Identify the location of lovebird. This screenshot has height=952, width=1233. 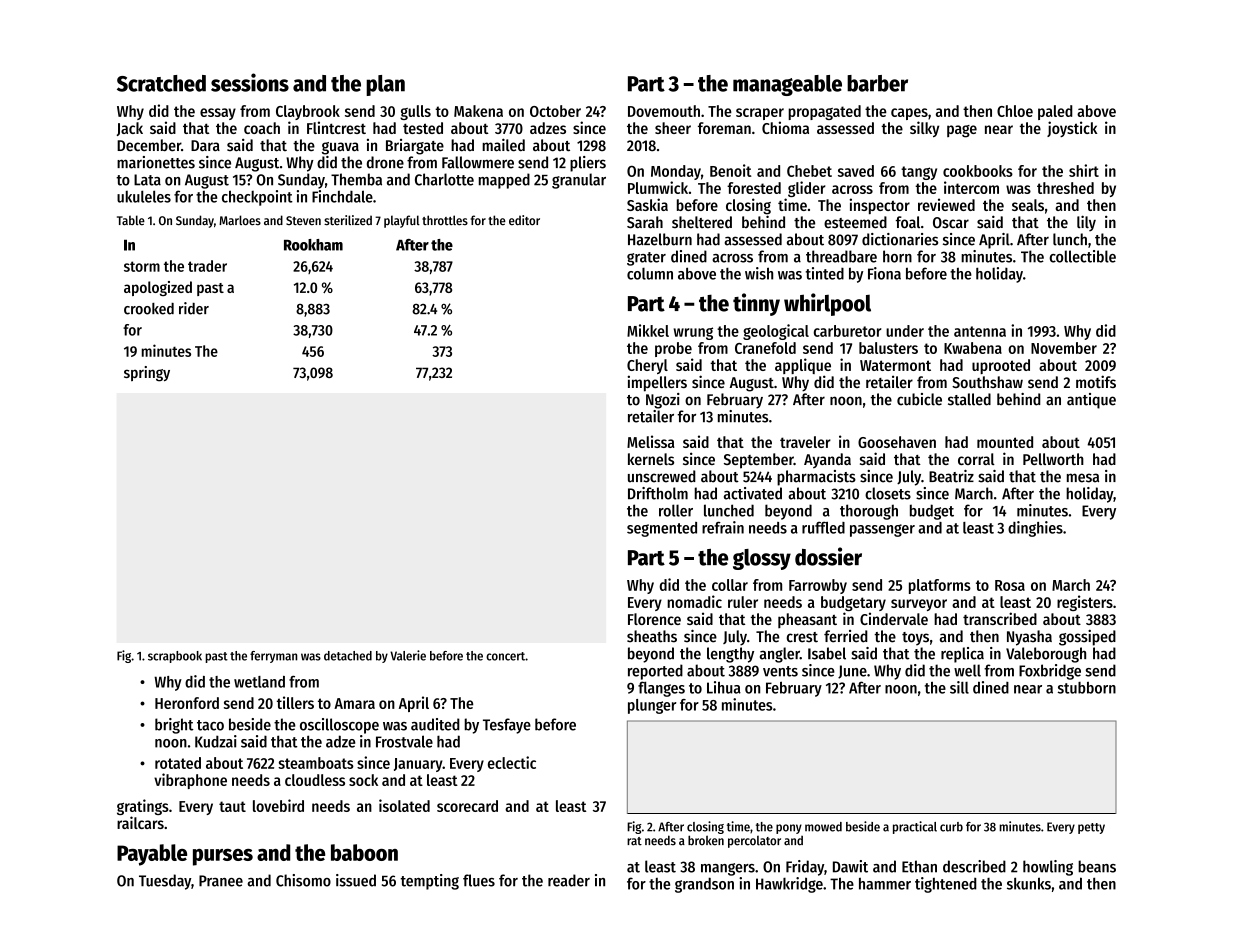
(278, 805).
